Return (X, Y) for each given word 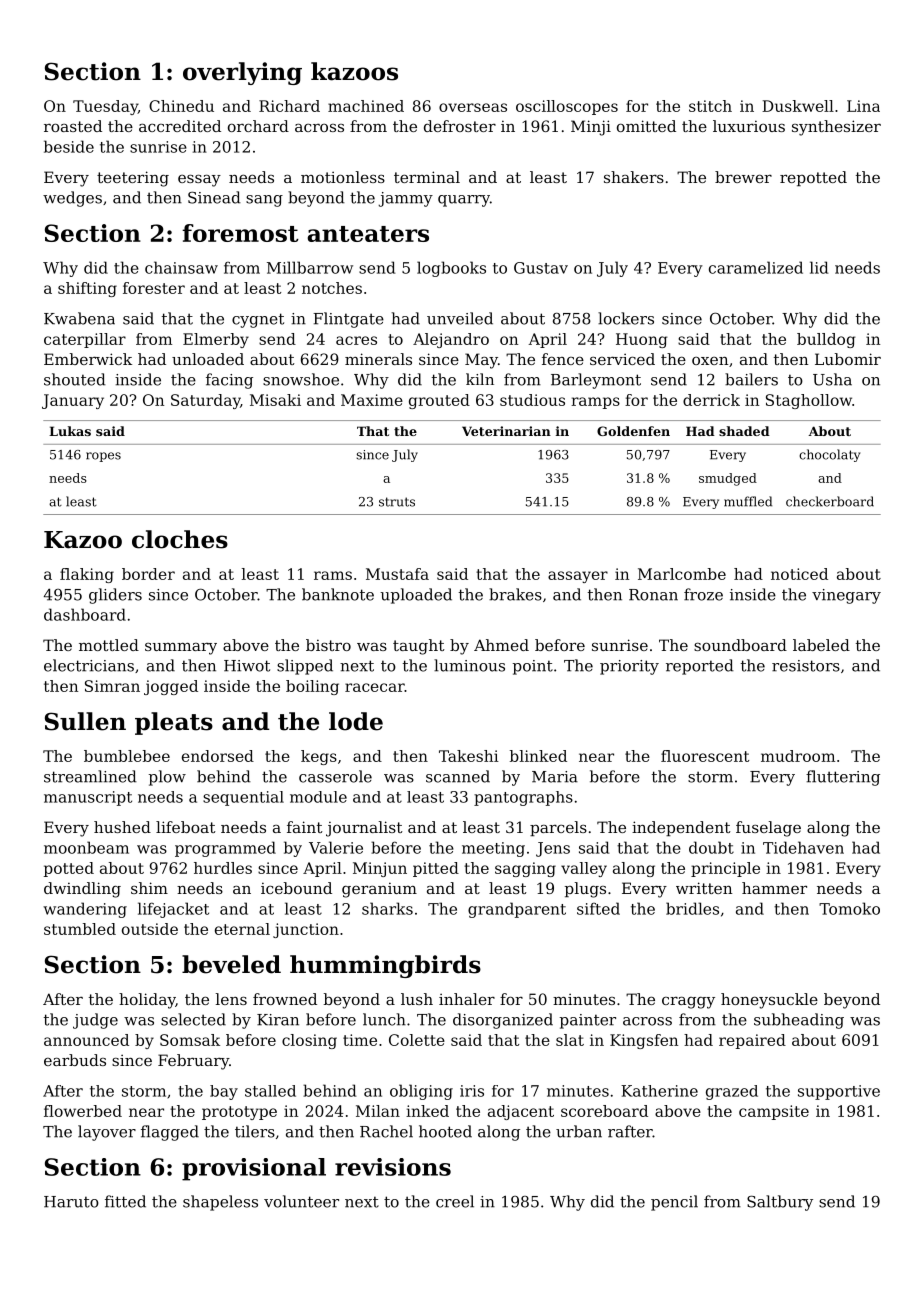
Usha (832, 379)
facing (229, 381)
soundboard (740, 645)
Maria (555, 777)
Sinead (214, 197)
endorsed (218, 756)
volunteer (301, 1201)
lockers (626, 318)
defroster (460, 126)
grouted (439, 401)
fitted (125, 1201)
